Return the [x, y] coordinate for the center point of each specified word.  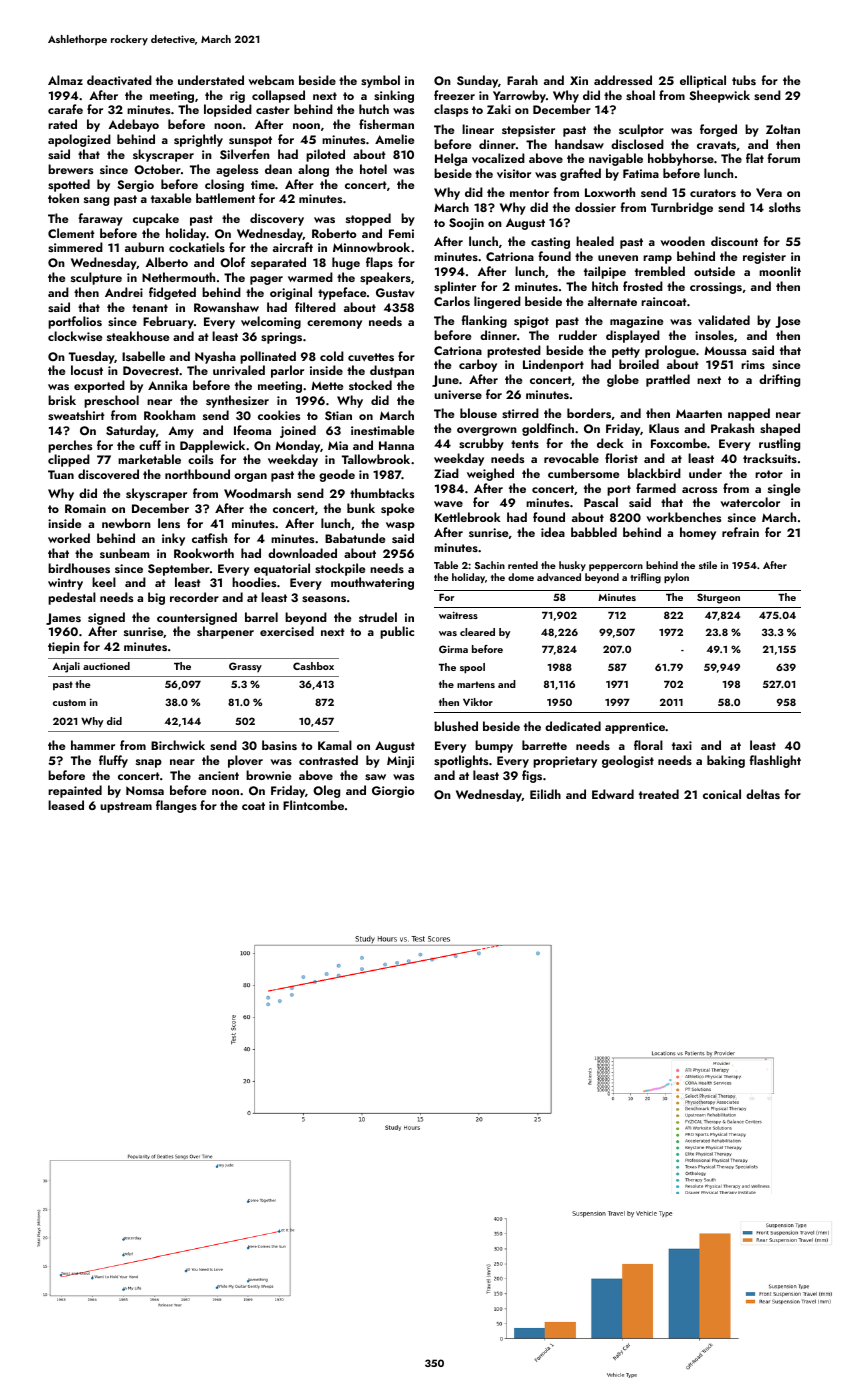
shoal [640, 95]
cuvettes [371, 357]
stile [708, 565]
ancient [218, 775]
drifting [779, 380]
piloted [325, 155]
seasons [324, 599]
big [156, 598]
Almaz [65, 80]
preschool [111, 401]
